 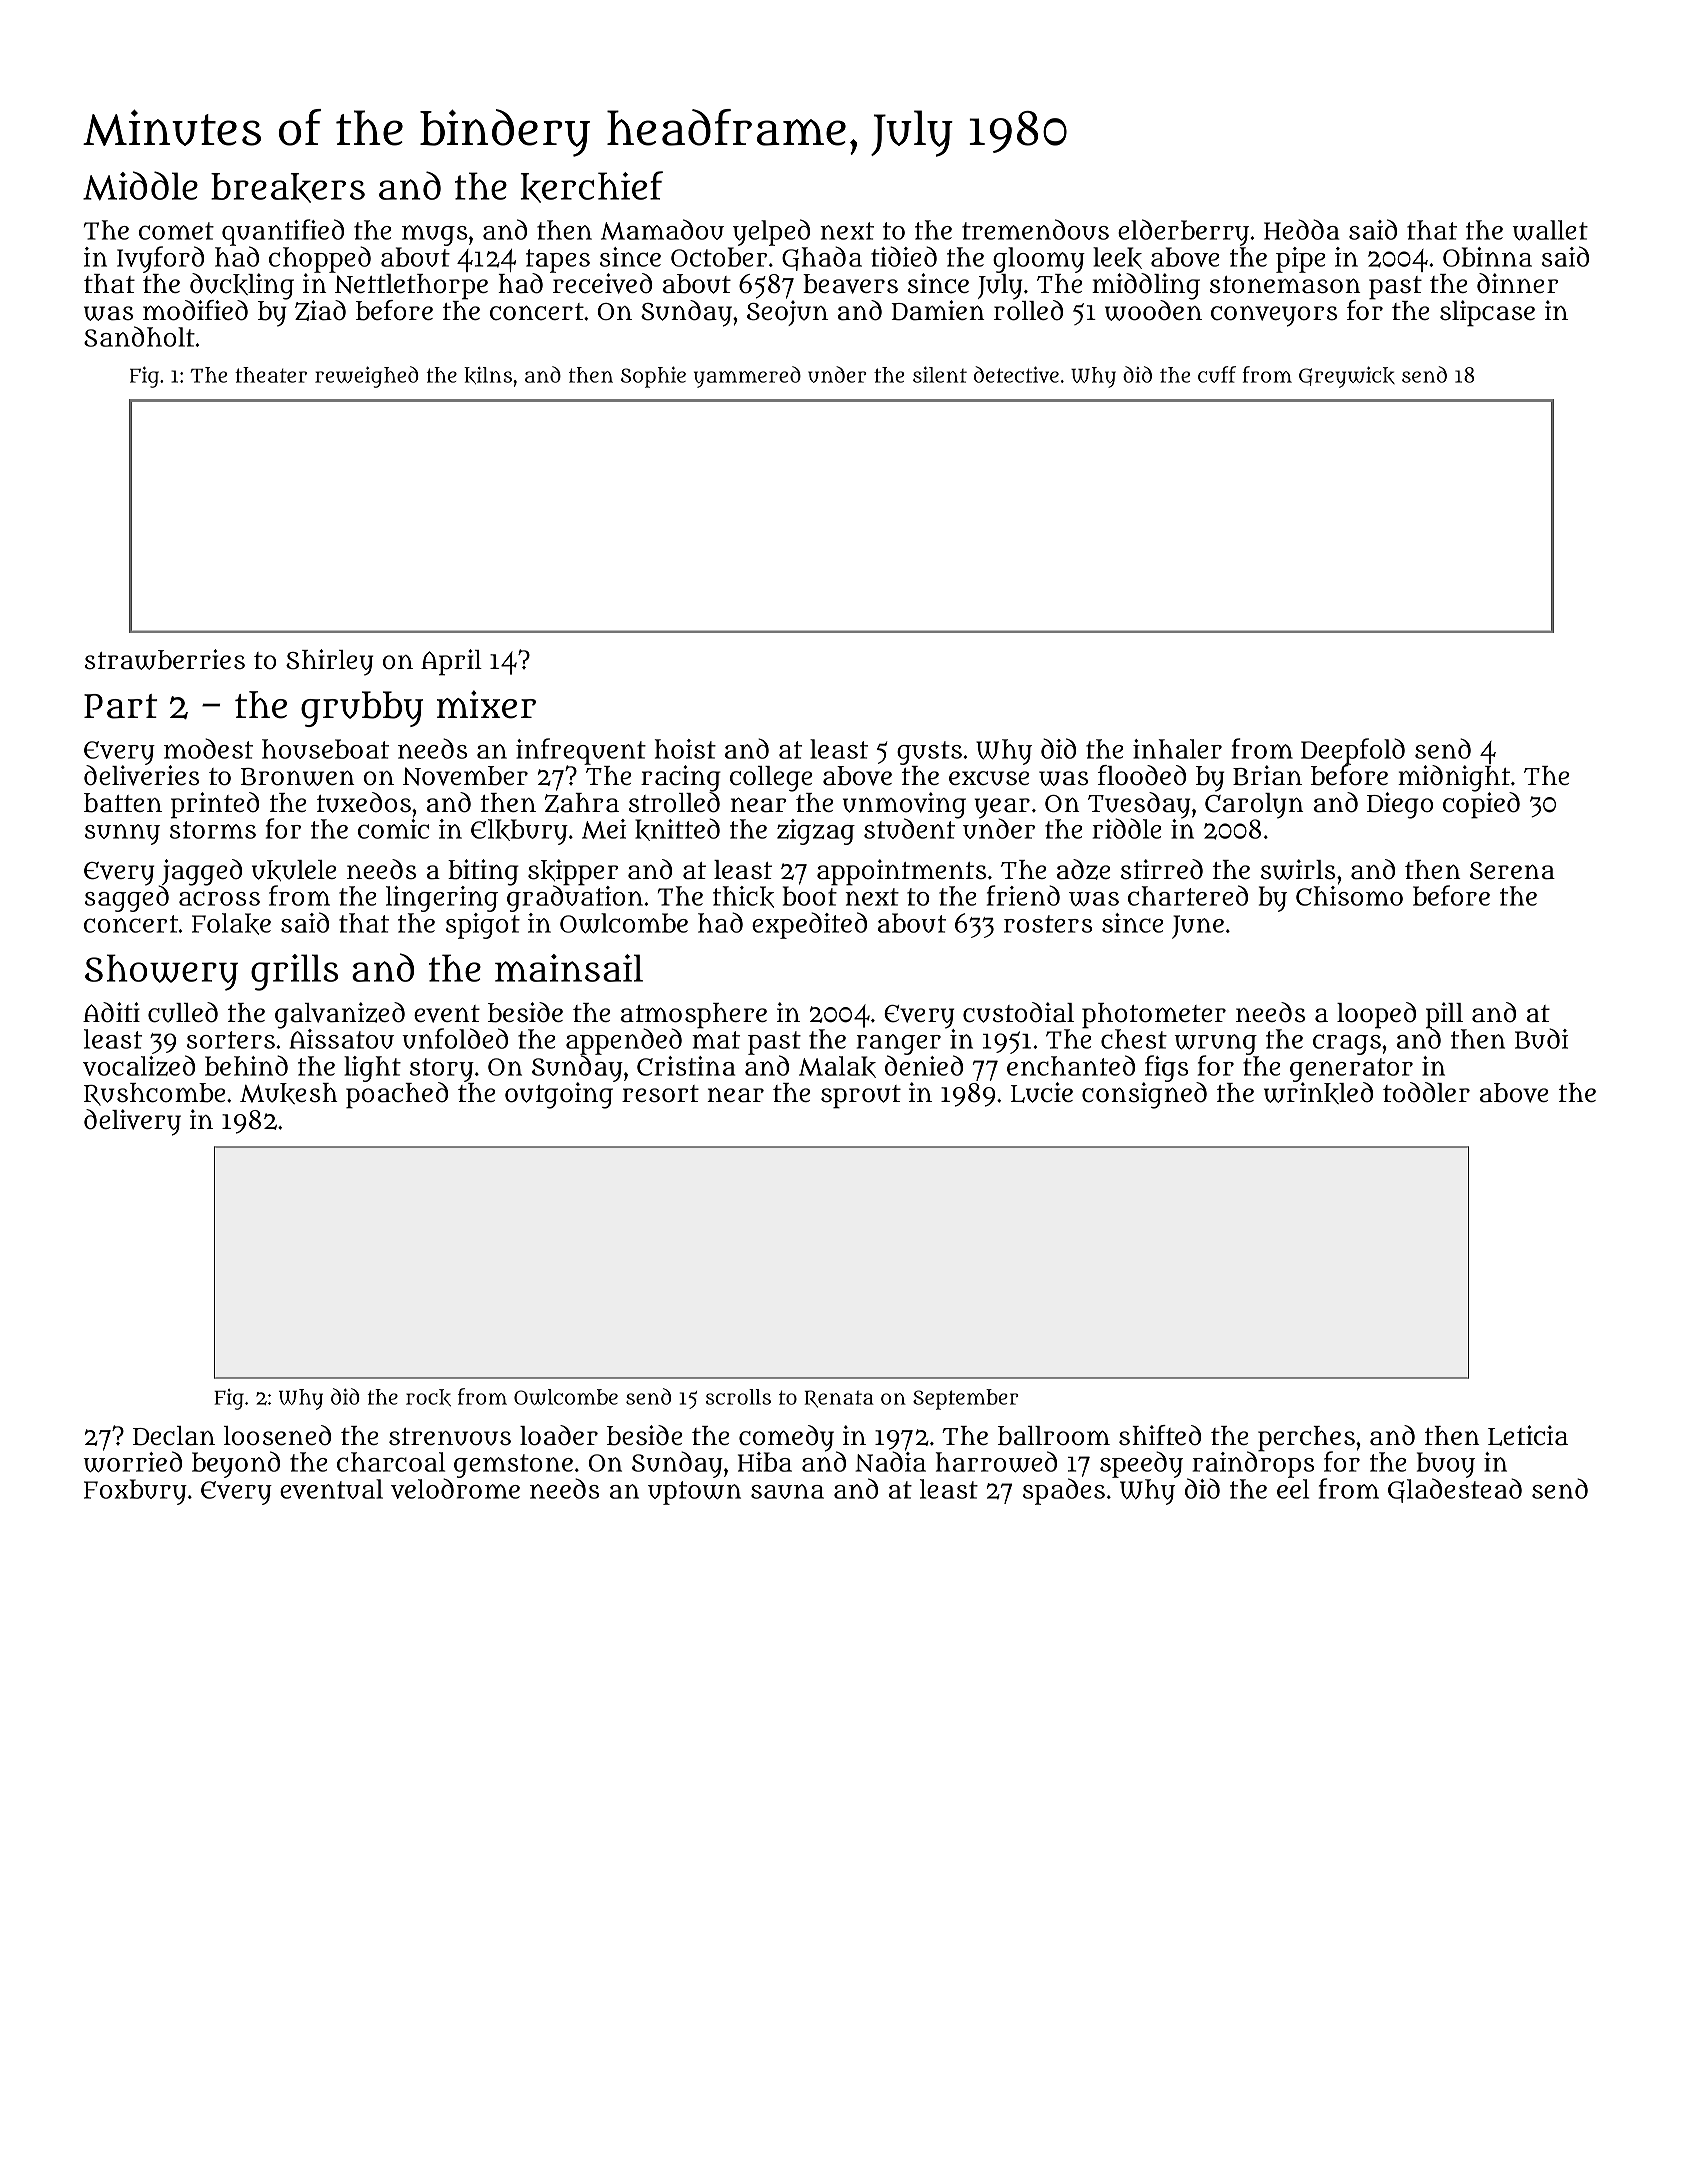 What do you see at coordinates (1301, 229) in the screenshot?
I see `Hedda` at bounding box center [1301, 229].
